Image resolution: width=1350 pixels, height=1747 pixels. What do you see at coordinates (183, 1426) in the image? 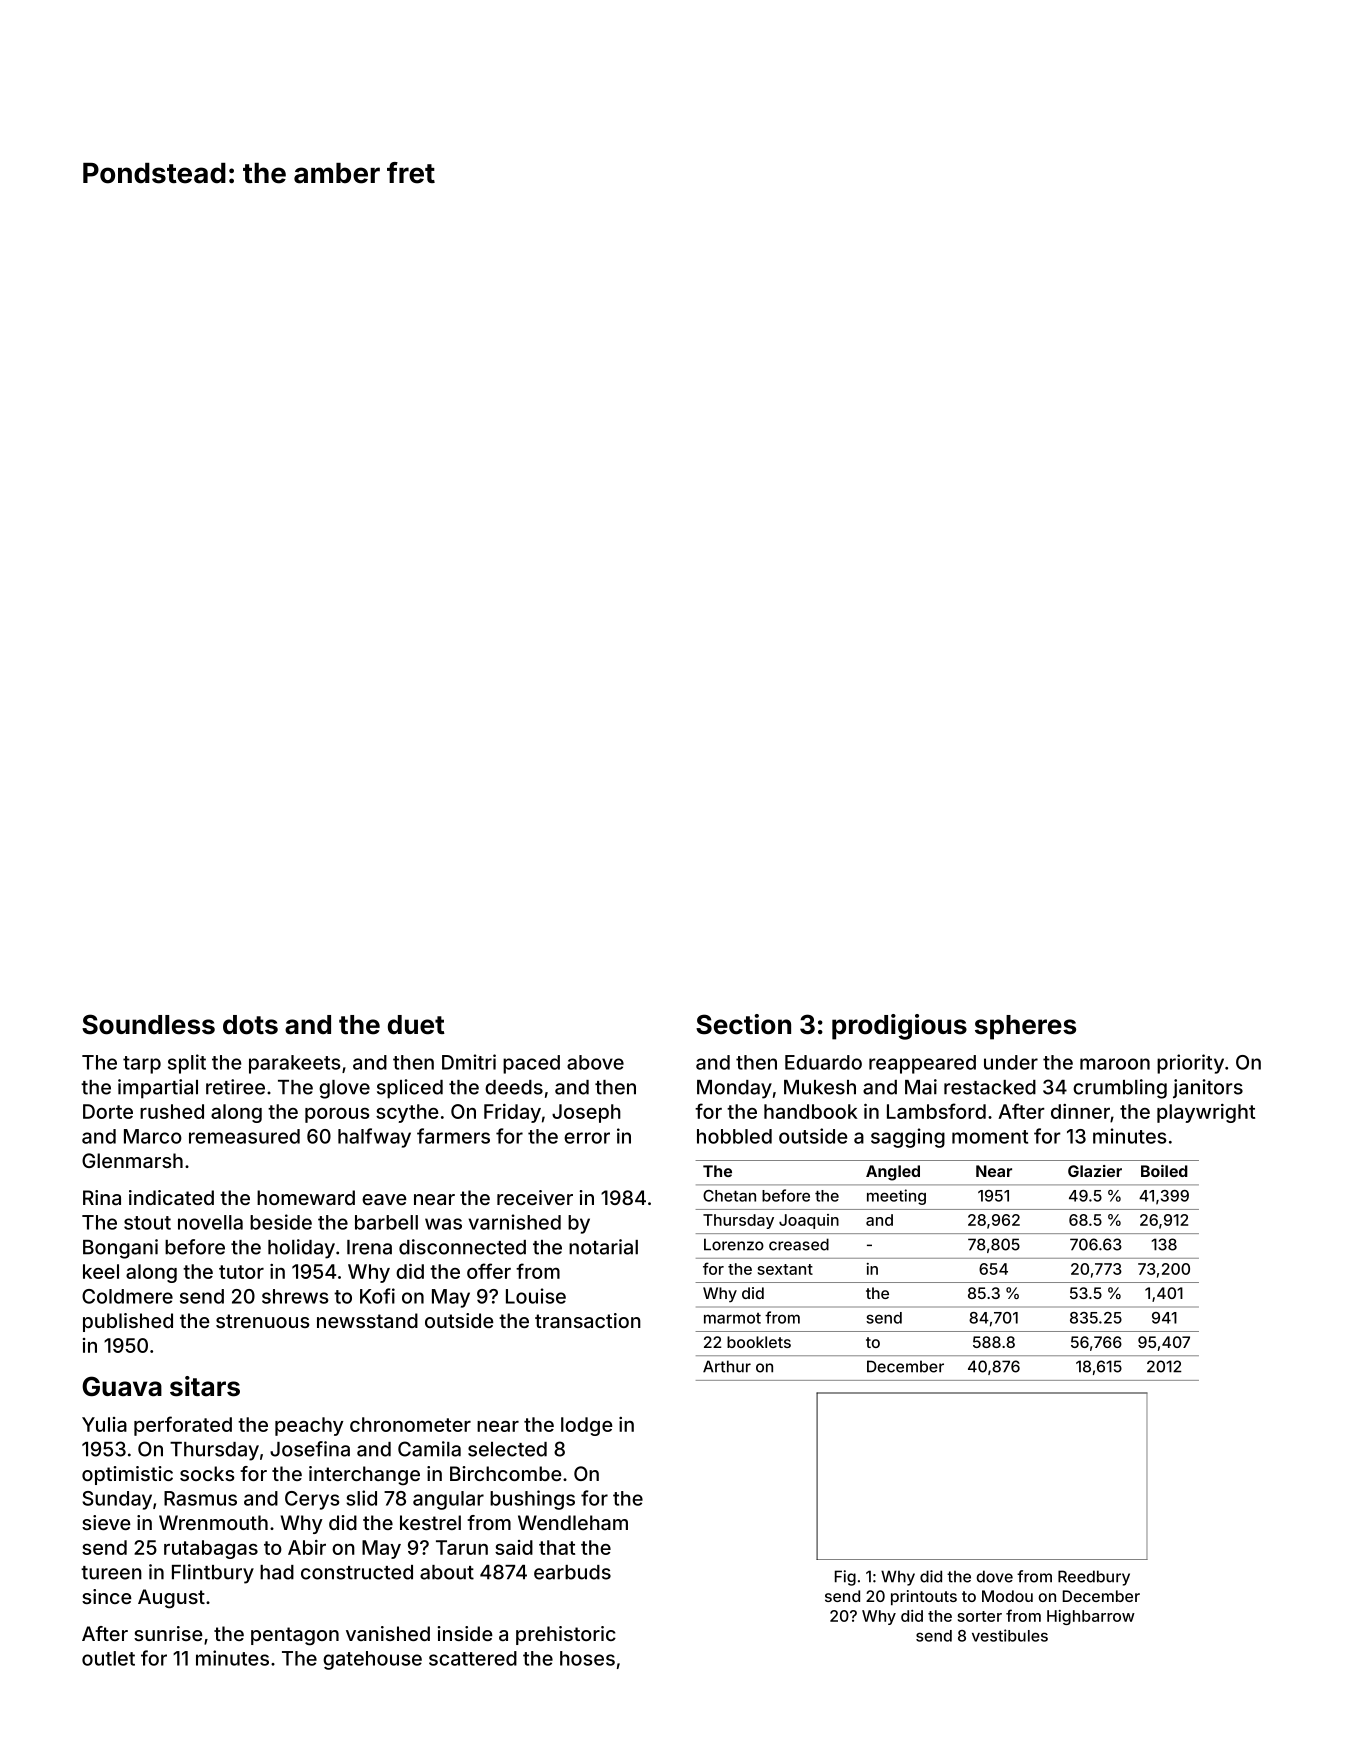
I see `perforated` at bounding box center [183, 1426].
